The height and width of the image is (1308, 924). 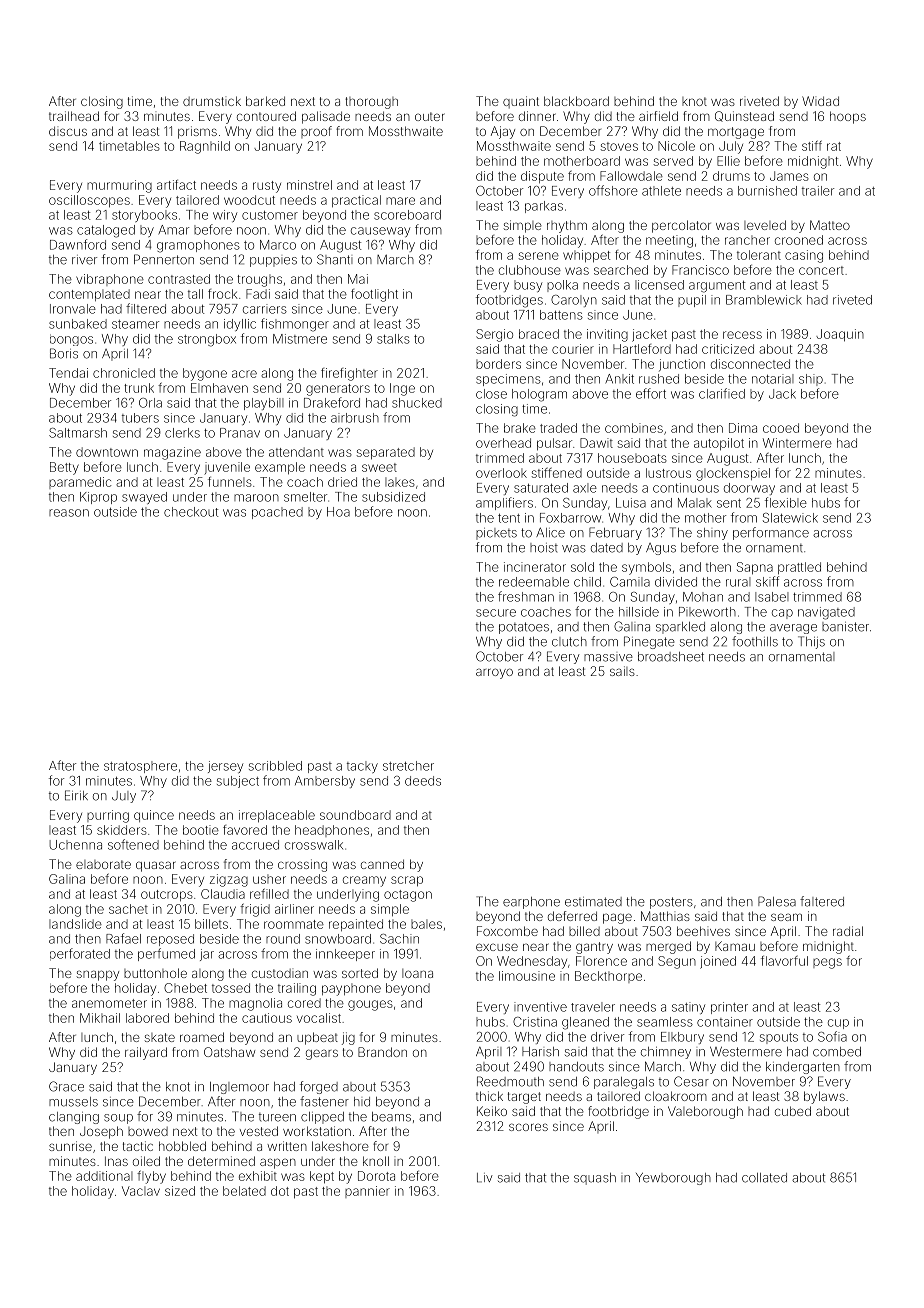 I want to click on pegs, so click(x=827, y=963).
